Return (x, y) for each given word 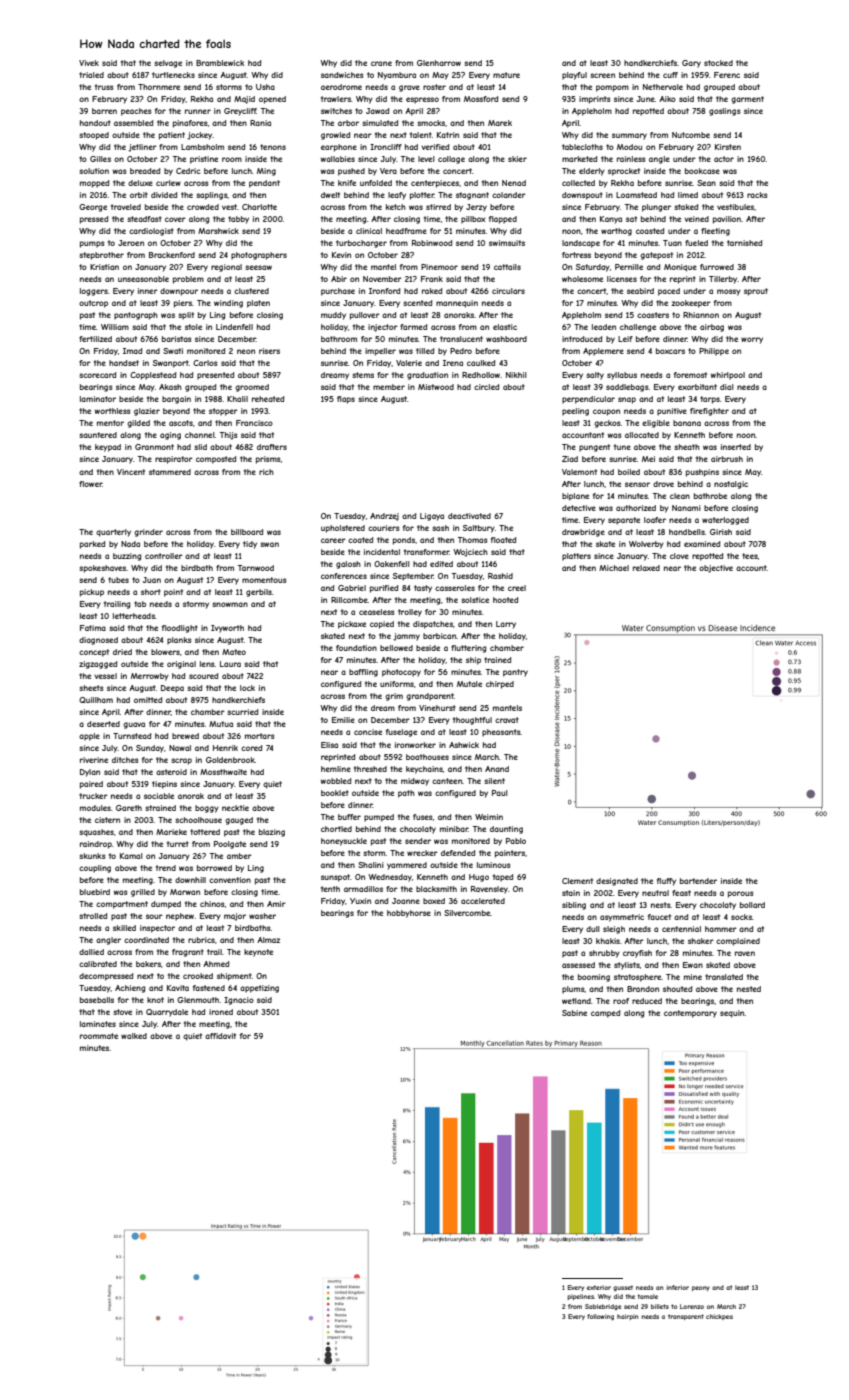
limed (688, 195)
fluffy (666, 882)
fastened (209, 988)
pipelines (580, 1297)
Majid (244, 100)
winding (228, 304)
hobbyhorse (409, 914)
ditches (125, 760)
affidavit (220, 1036)
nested (749, 989)
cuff (670, 75)
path (406, 794)
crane (381, 63)
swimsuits (507, 243)
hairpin (627, 1317)
